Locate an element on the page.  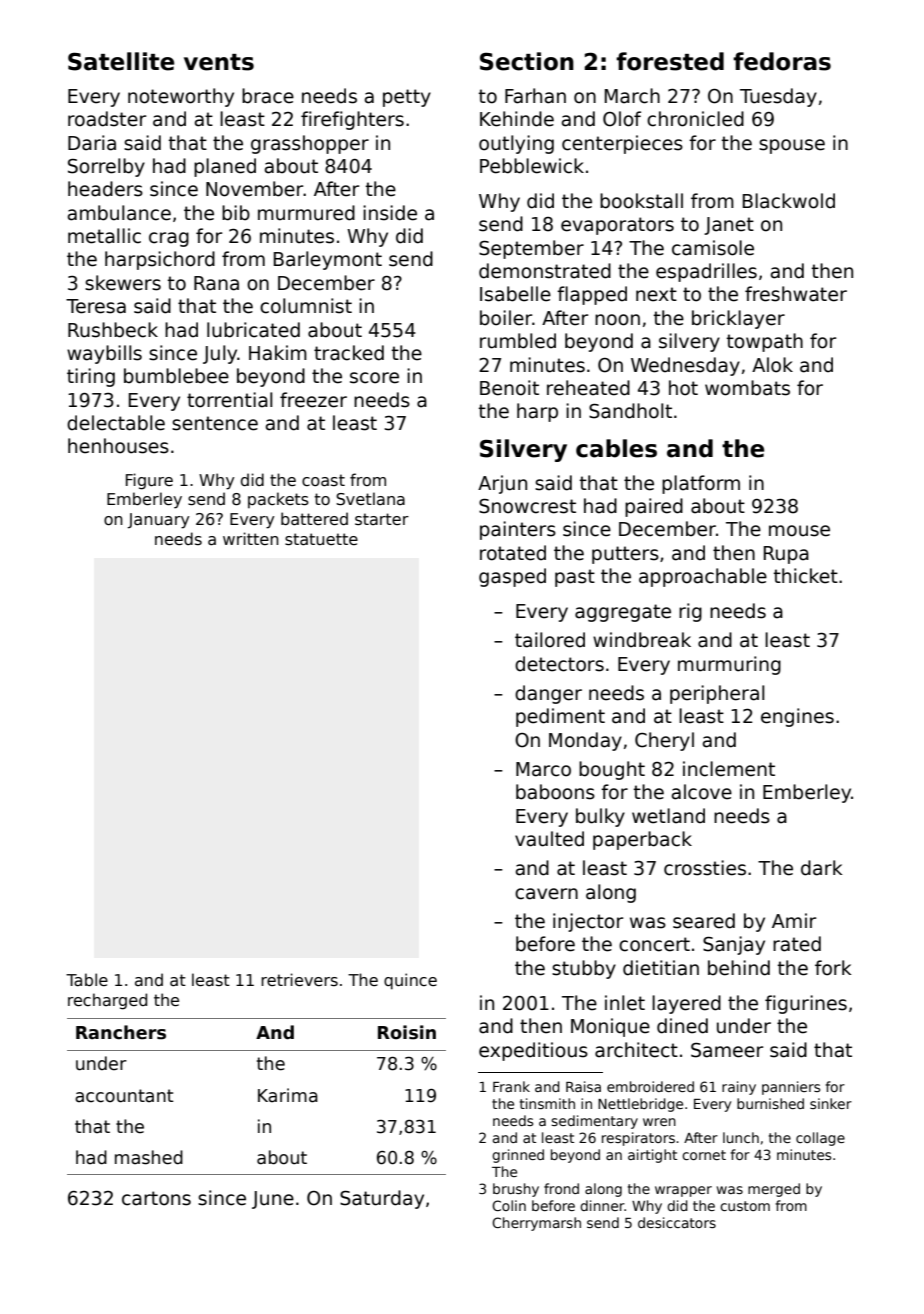
fedoras is located at coordinates (782, 61).
